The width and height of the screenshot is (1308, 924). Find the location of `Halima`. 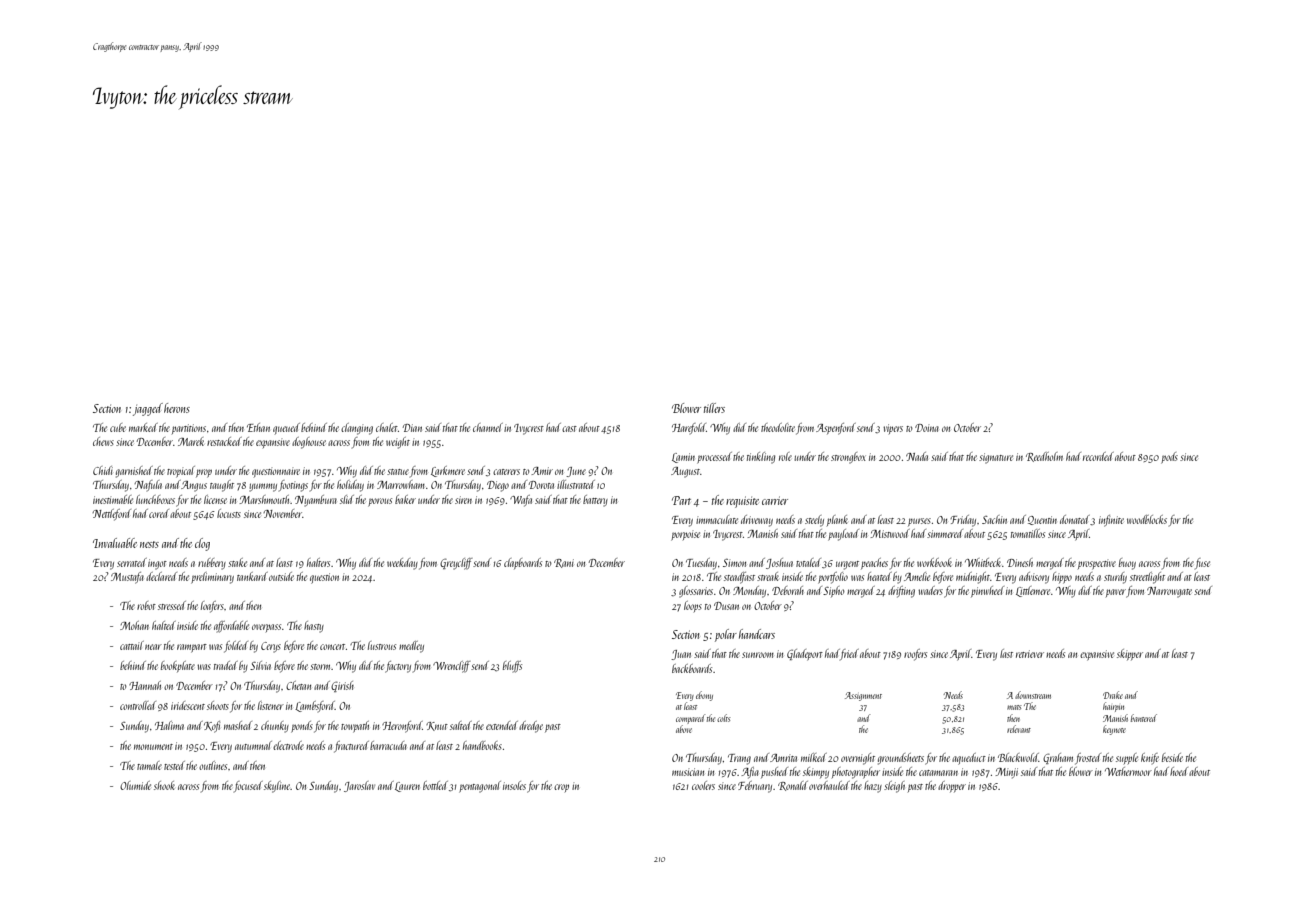

Halima is located at coordinates (169, 725).
